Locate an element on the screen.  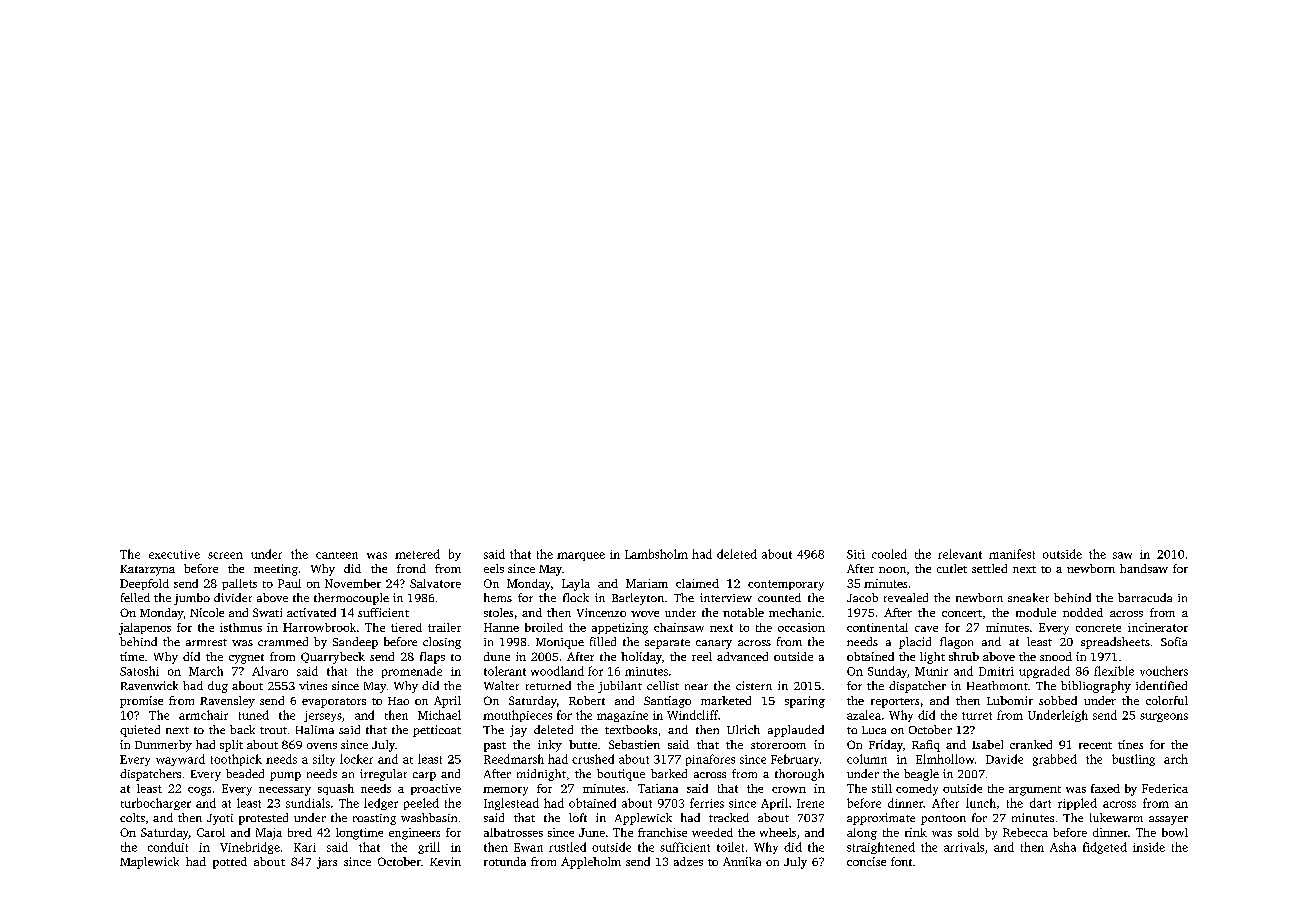
sparing is located at coordinates (805, 702).
